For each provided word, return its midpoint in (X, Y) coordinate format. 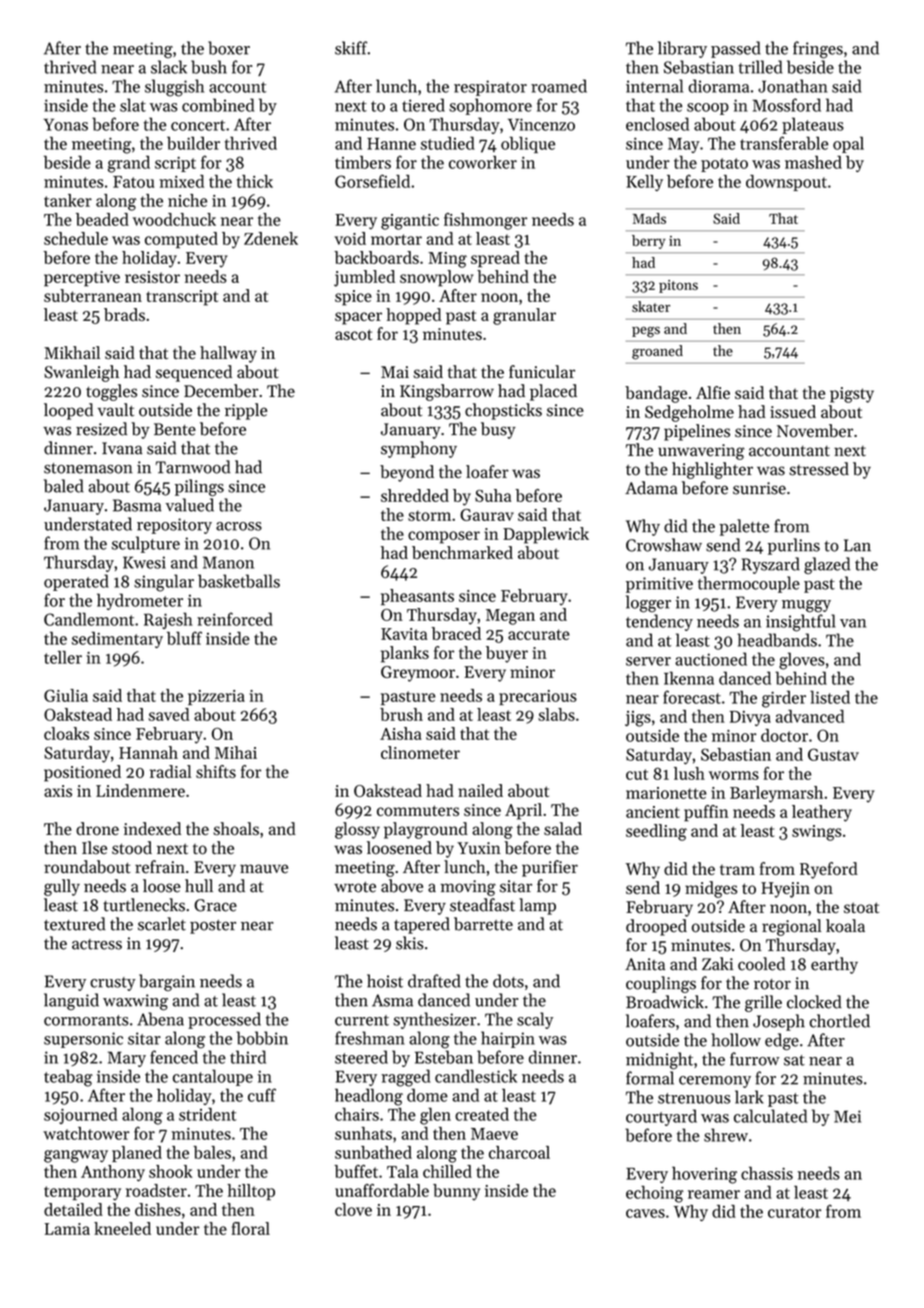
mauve (264, 869)
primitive (659, 585)
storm (429, 515)
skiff (351, 48)
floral (251, 1228)
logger (648, 604)
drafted (434, 981)
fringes (818, 50)
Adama (651, 488)
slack (169, 67)
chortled (840, 1021)
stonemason (88, 468)
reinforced (235, 619)
